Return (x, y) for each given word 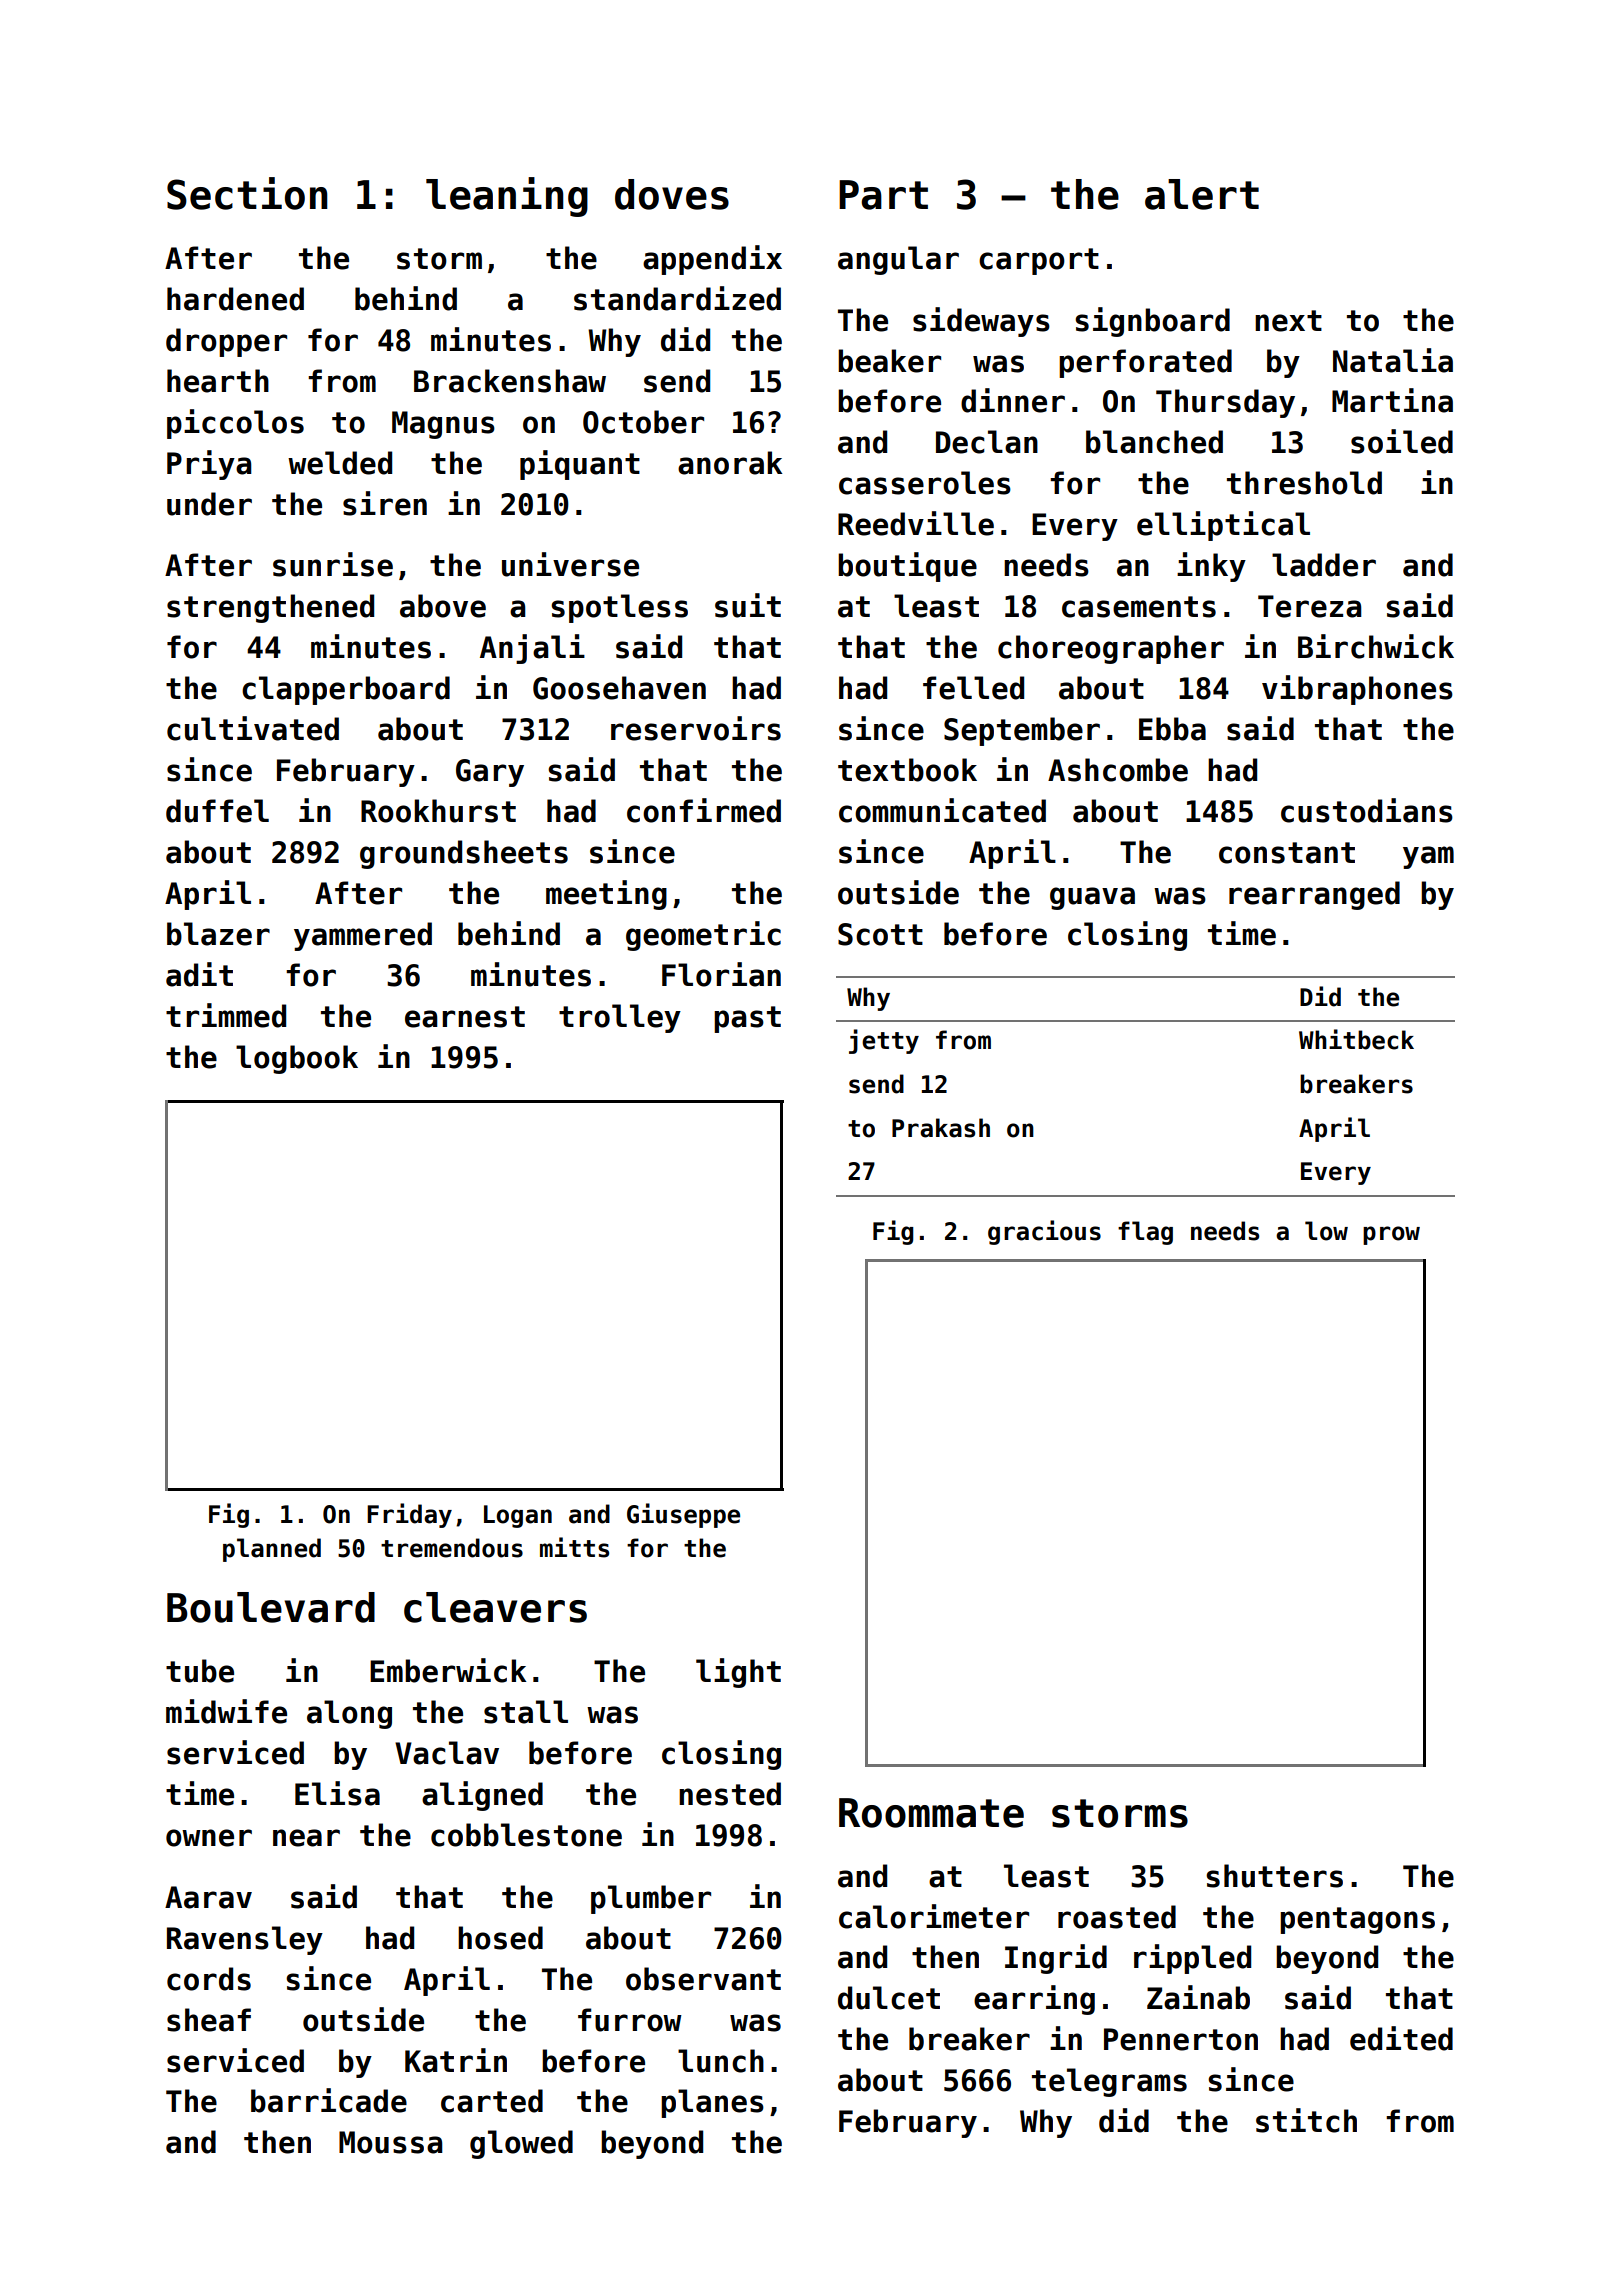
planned (272, 1550)
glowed (521, 2144)
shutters (1274, 1876)
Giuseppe (683, 1515)
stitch (1306, 2120)
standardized (677, 298)
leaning (507, 197)
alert (1202, 194)
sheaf (209, 2020)
